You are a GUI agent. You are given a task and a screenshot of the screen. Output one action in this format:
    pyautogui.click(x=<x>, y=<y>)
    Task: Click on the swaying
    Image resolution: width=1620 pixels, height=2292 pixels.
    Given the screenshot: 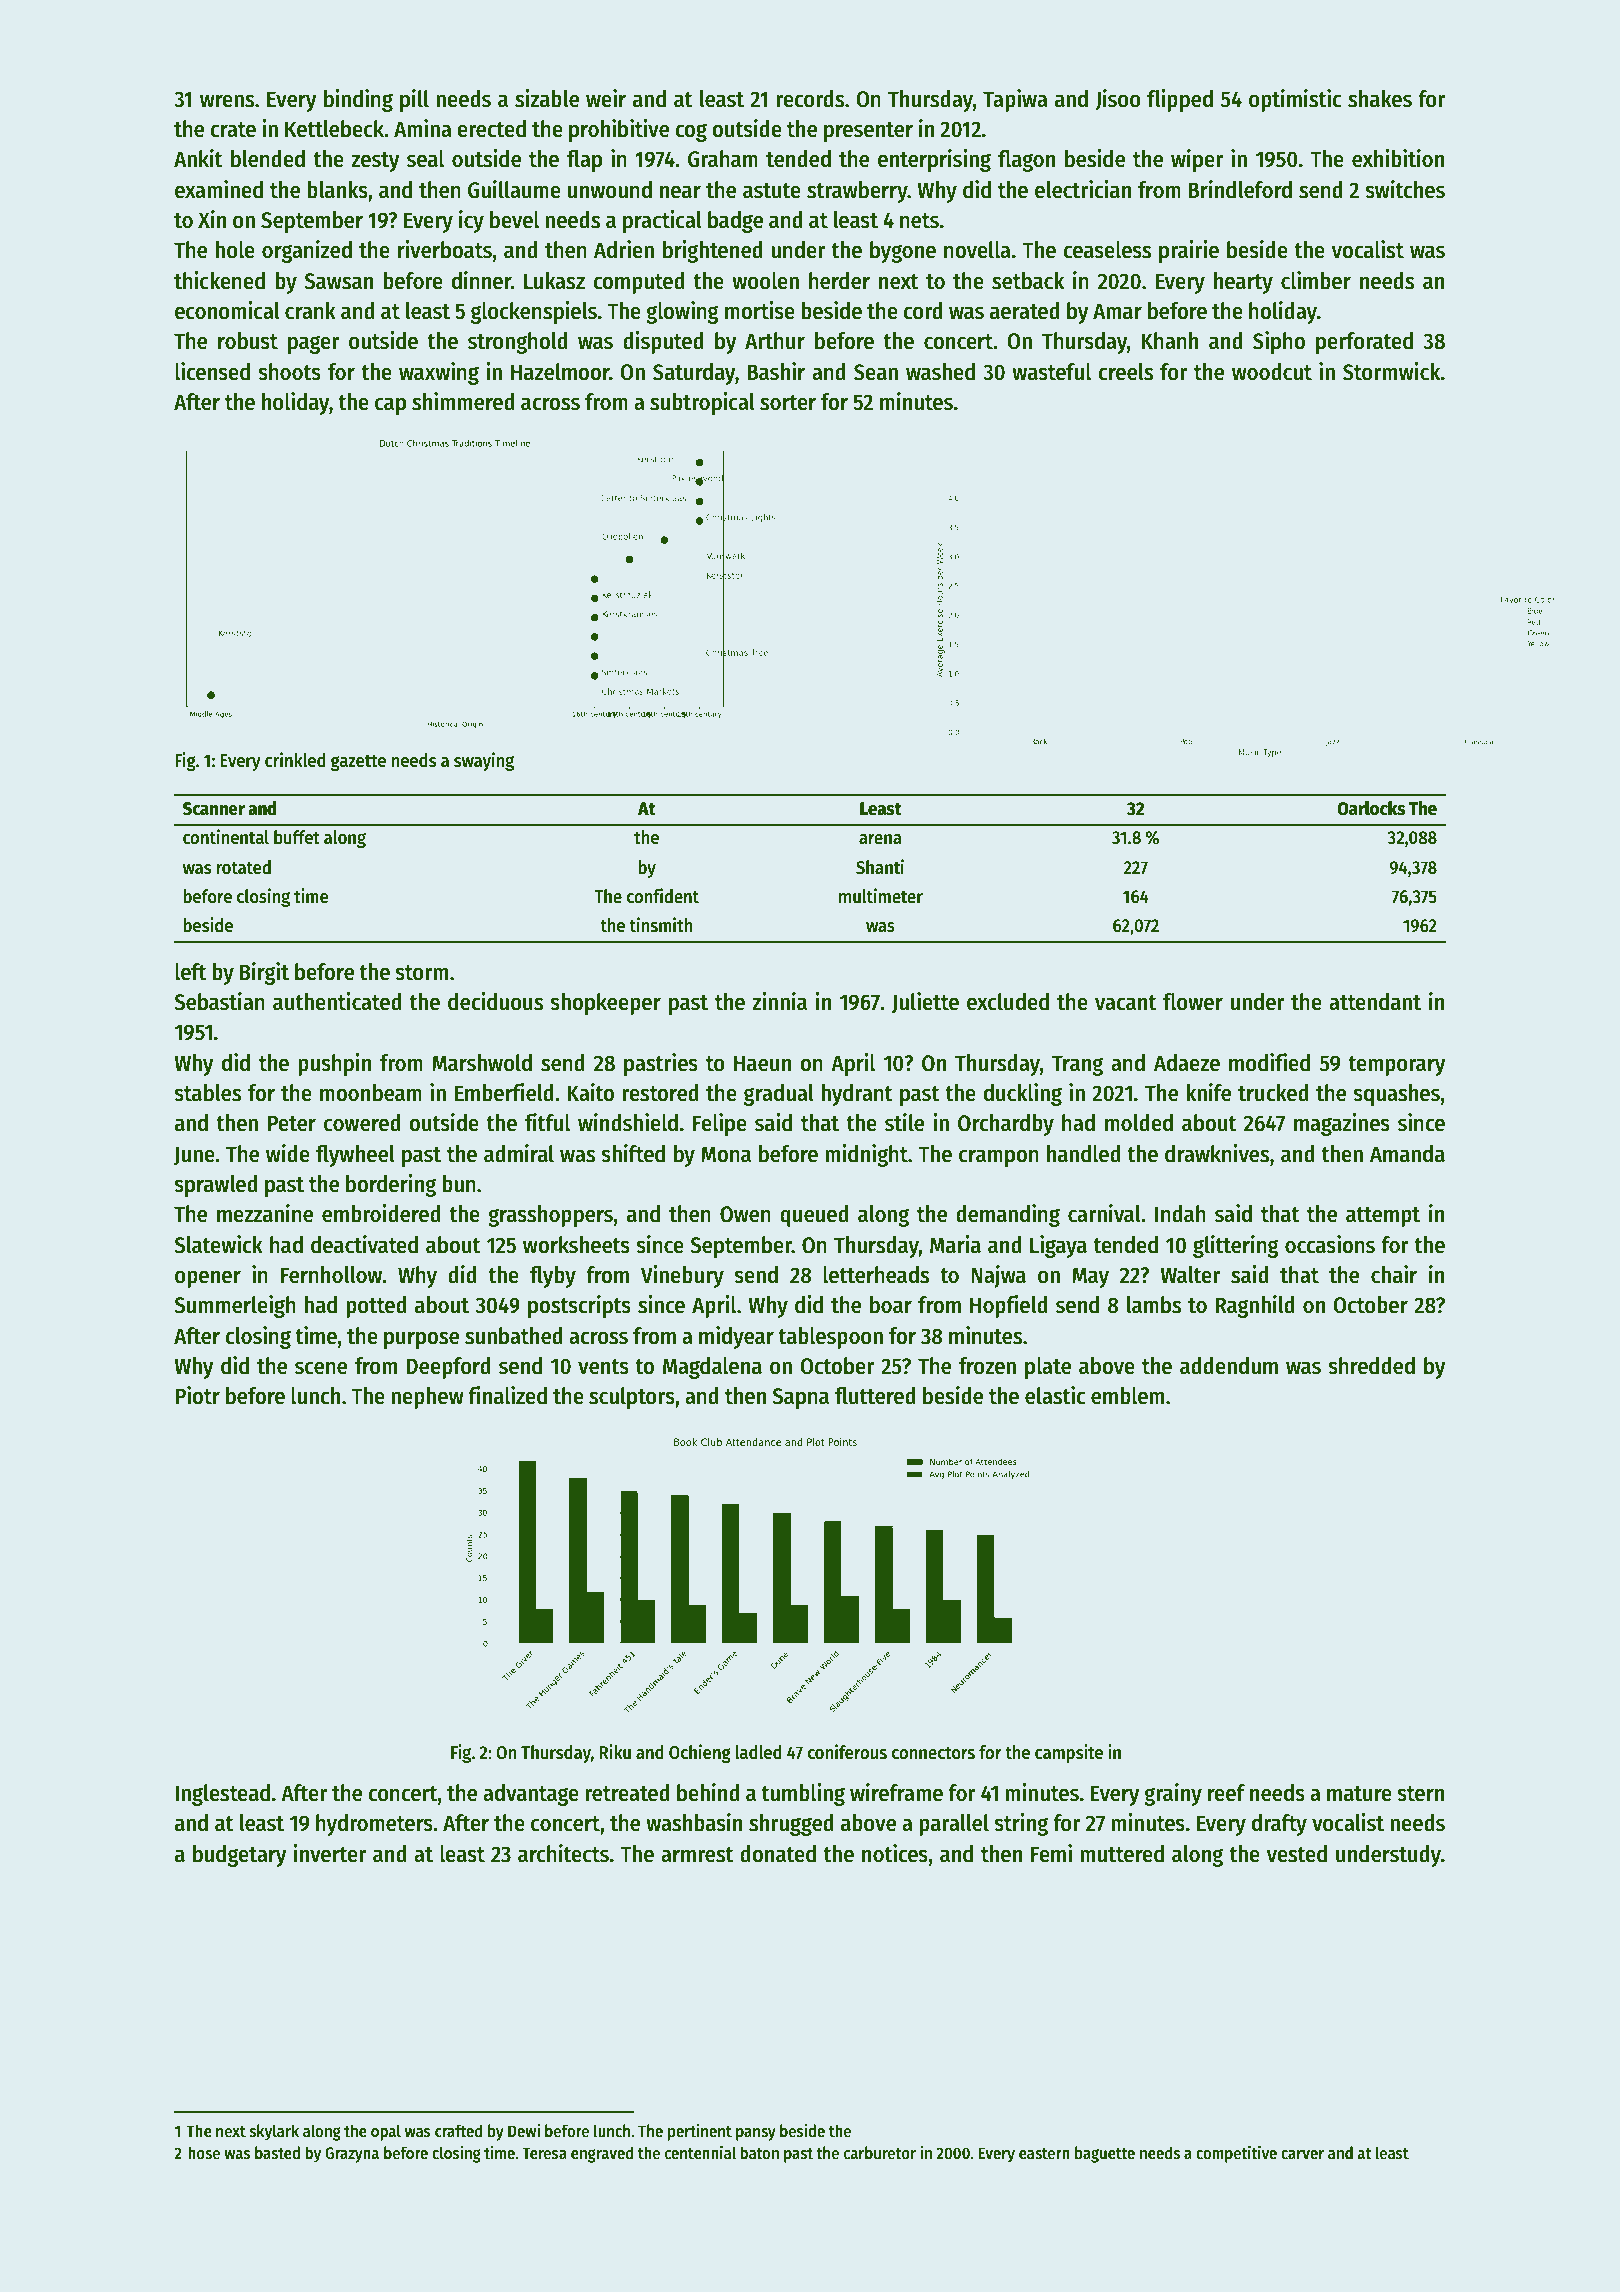 What is the action you would take?
    pyautogui.click(x=484, y=761)
